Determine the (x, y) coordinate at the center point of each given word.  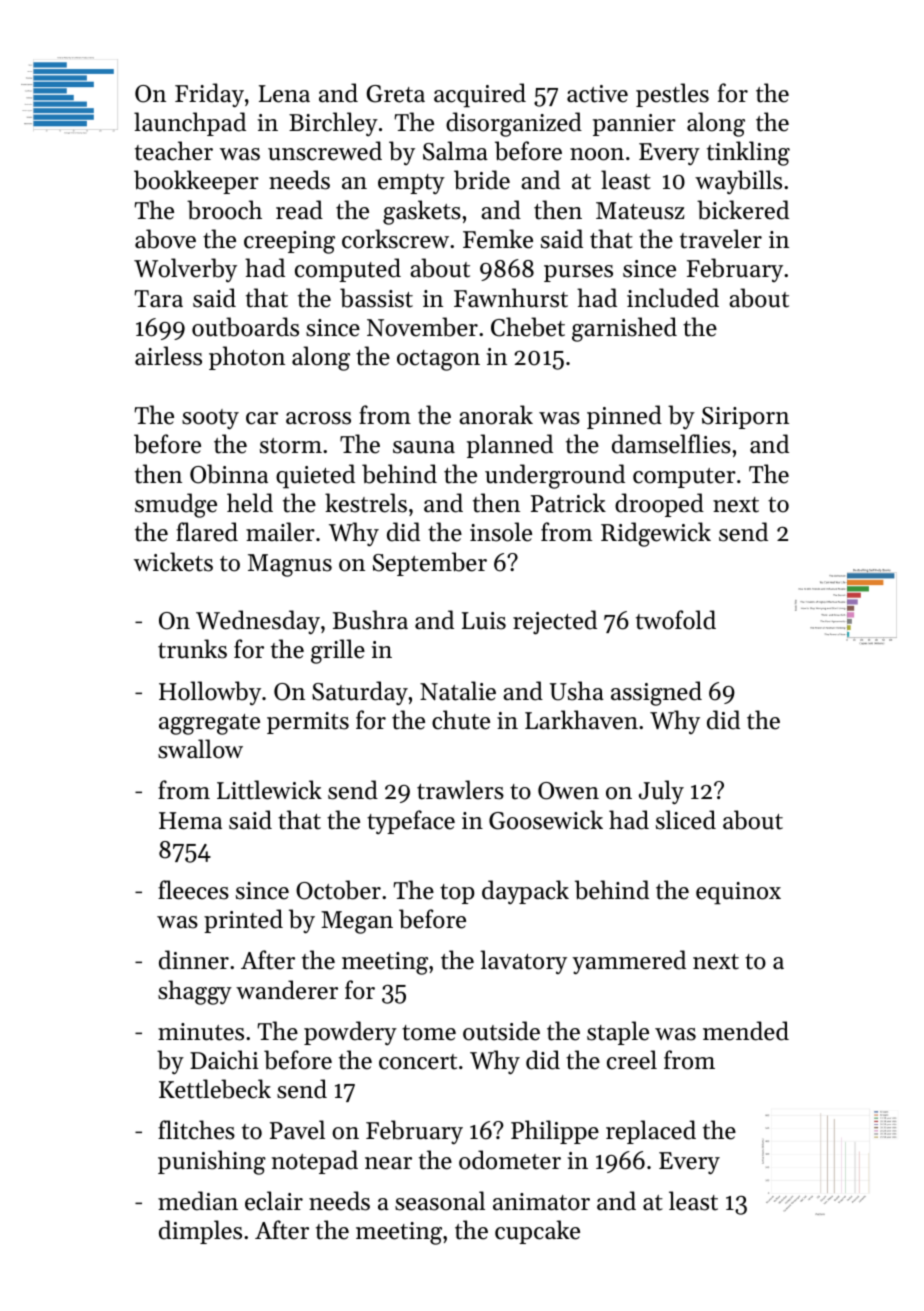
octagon (438, 360)
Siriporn (745, 418)
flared (207, 532)
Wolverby (185, 270)
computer (684, 478)
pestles (672, 95)
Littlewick (269, 790)
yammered (629, 962)
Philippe (555, 1132)
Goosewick (546, 820)
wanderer (287, 990)
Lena (284, 94)
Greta (396, 94)
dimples (200, 1232)
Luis (484, 621)
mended (746, 1031)
